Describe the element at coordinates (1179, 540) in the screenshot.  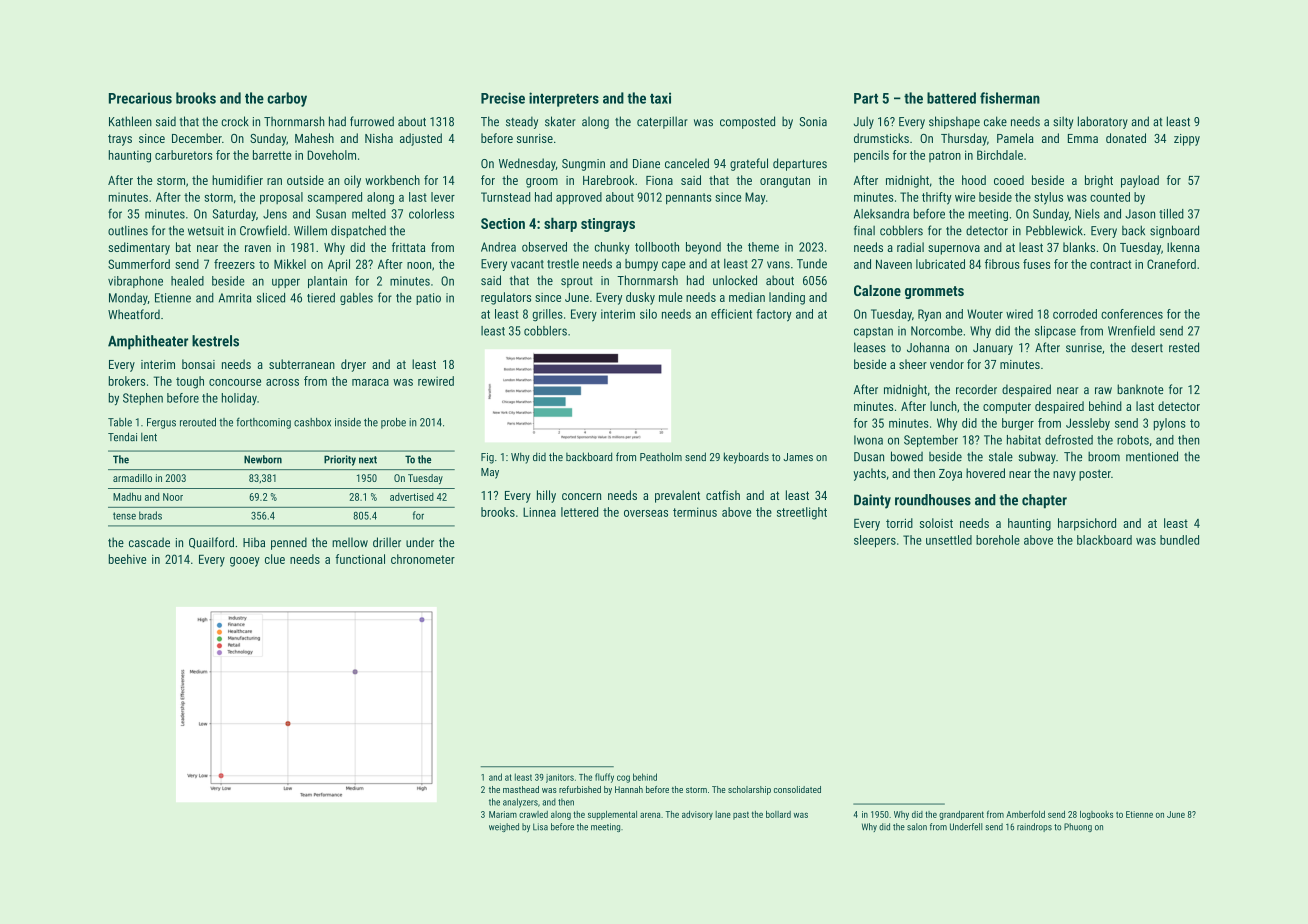
I see `bundled` at that location.
